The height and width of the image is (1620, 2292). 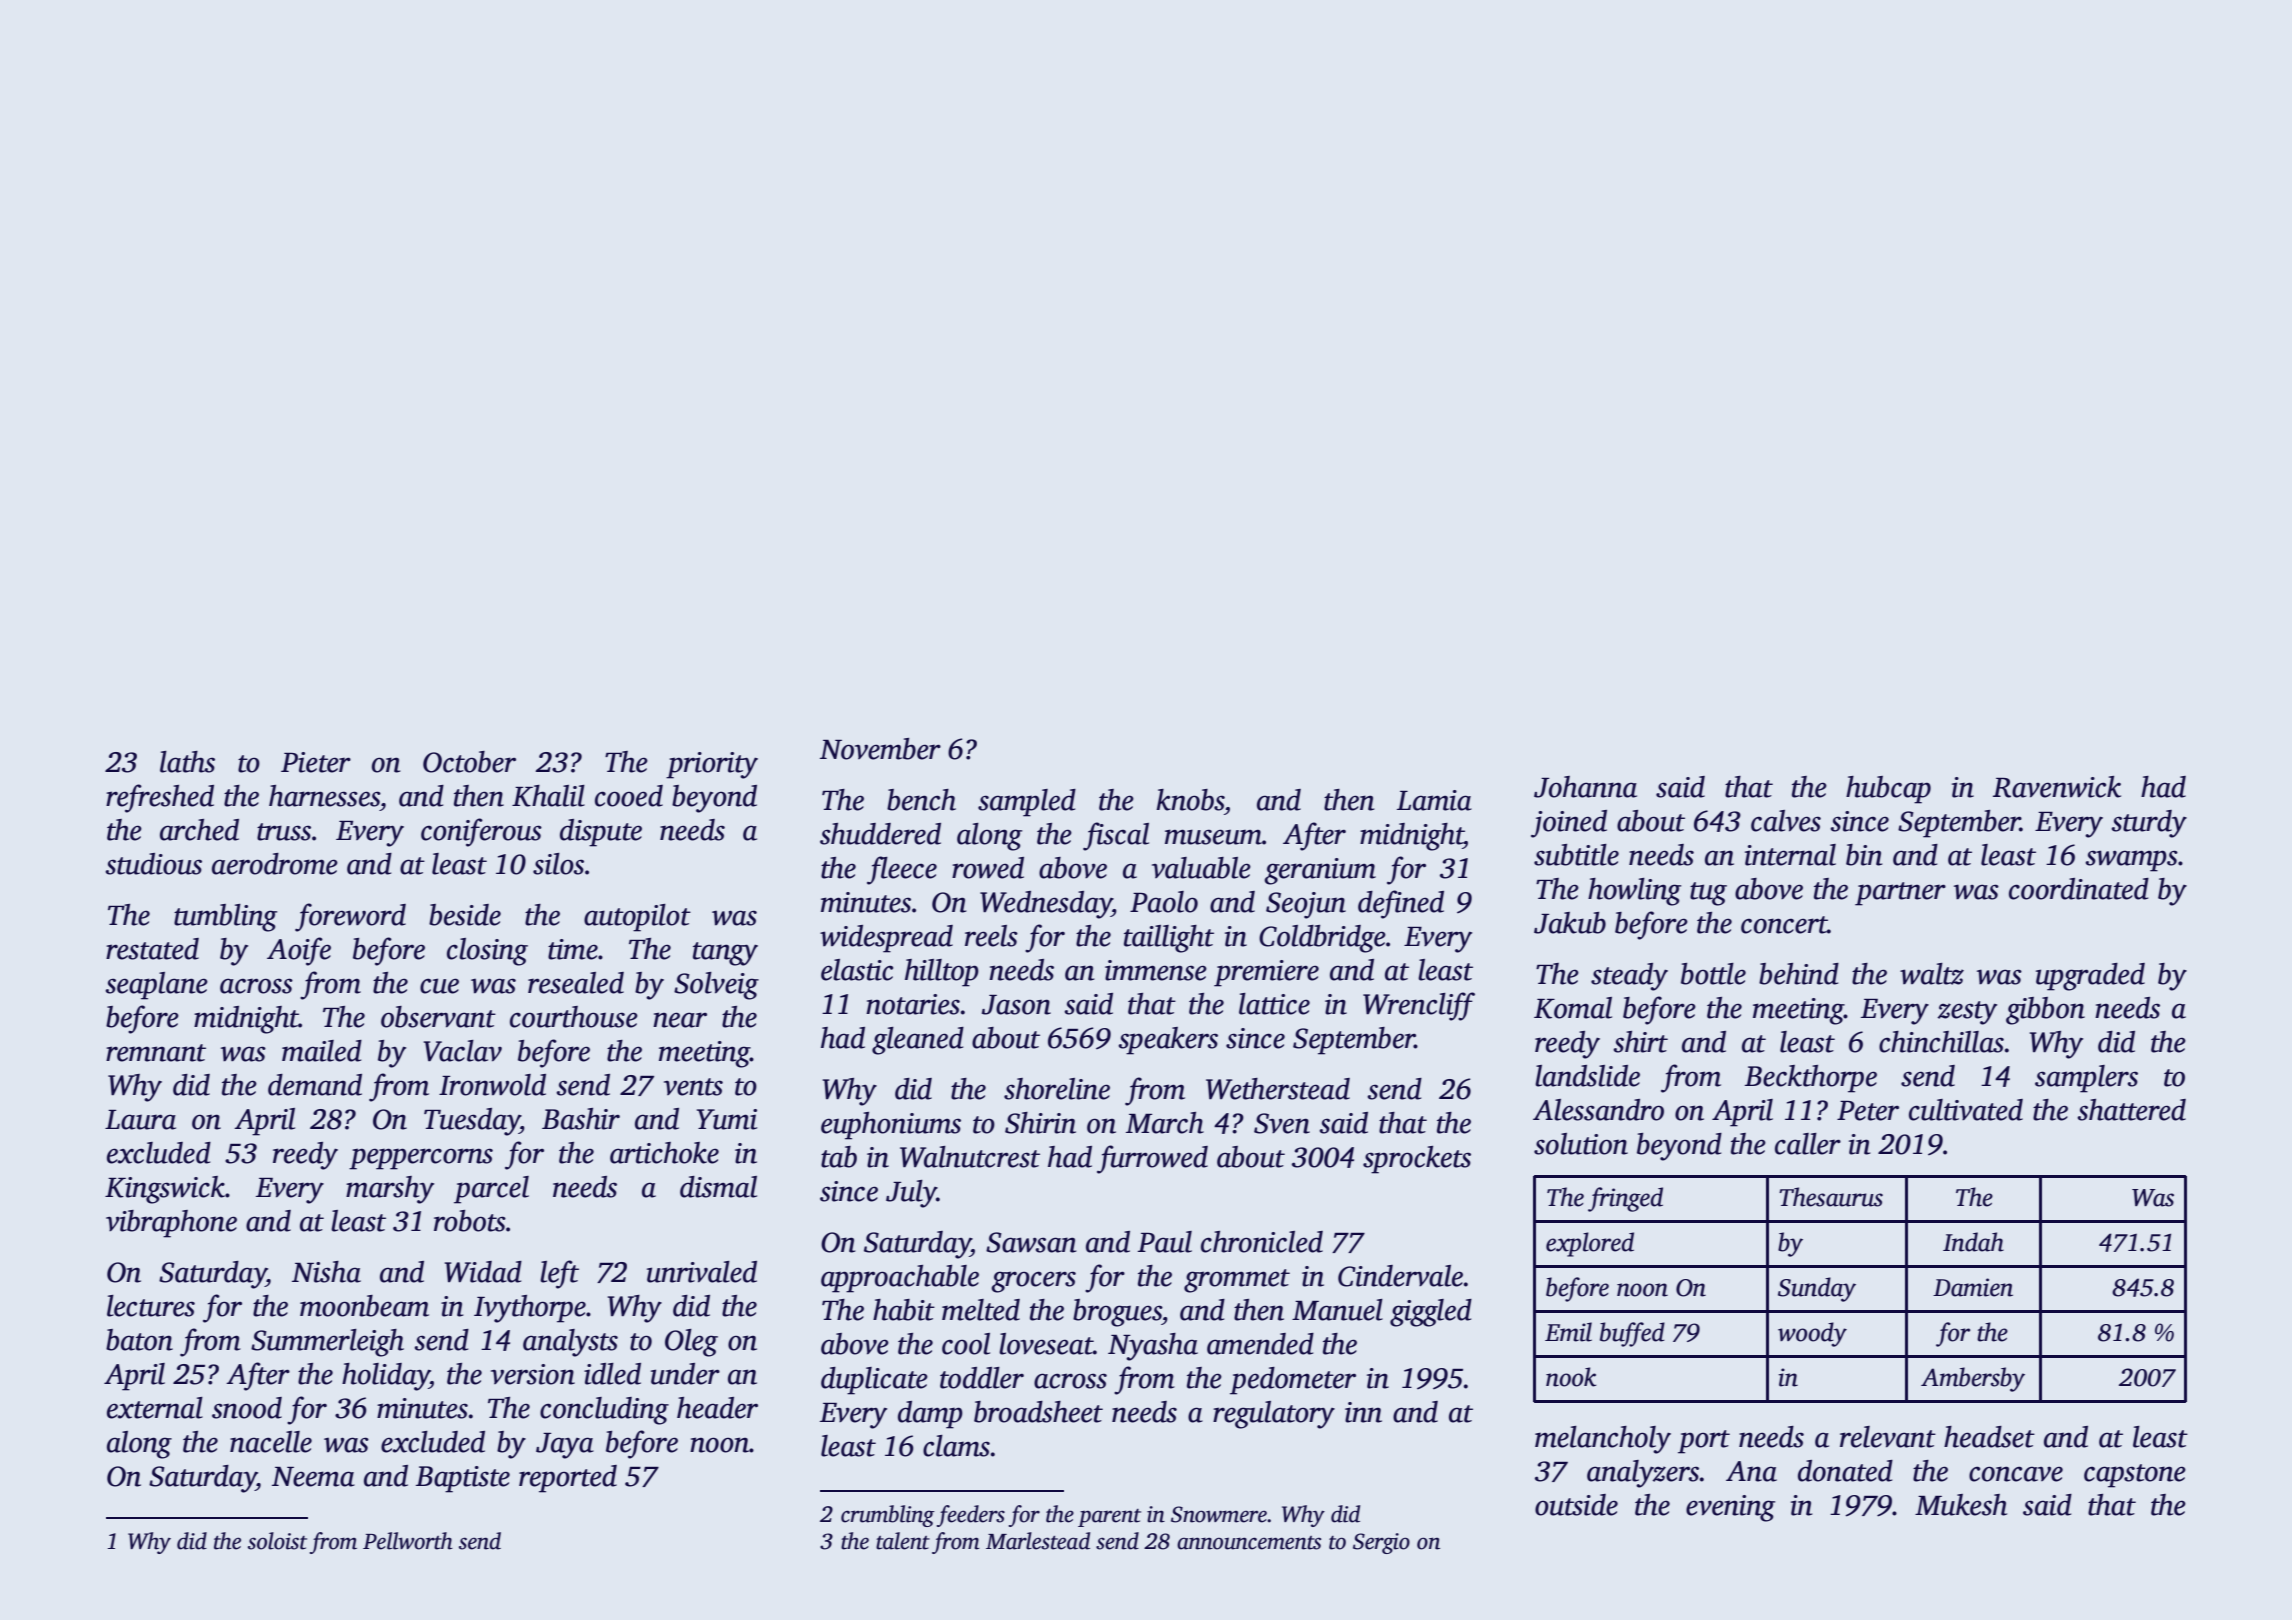 I want to click on foreword, so click(x=350, y=917).
